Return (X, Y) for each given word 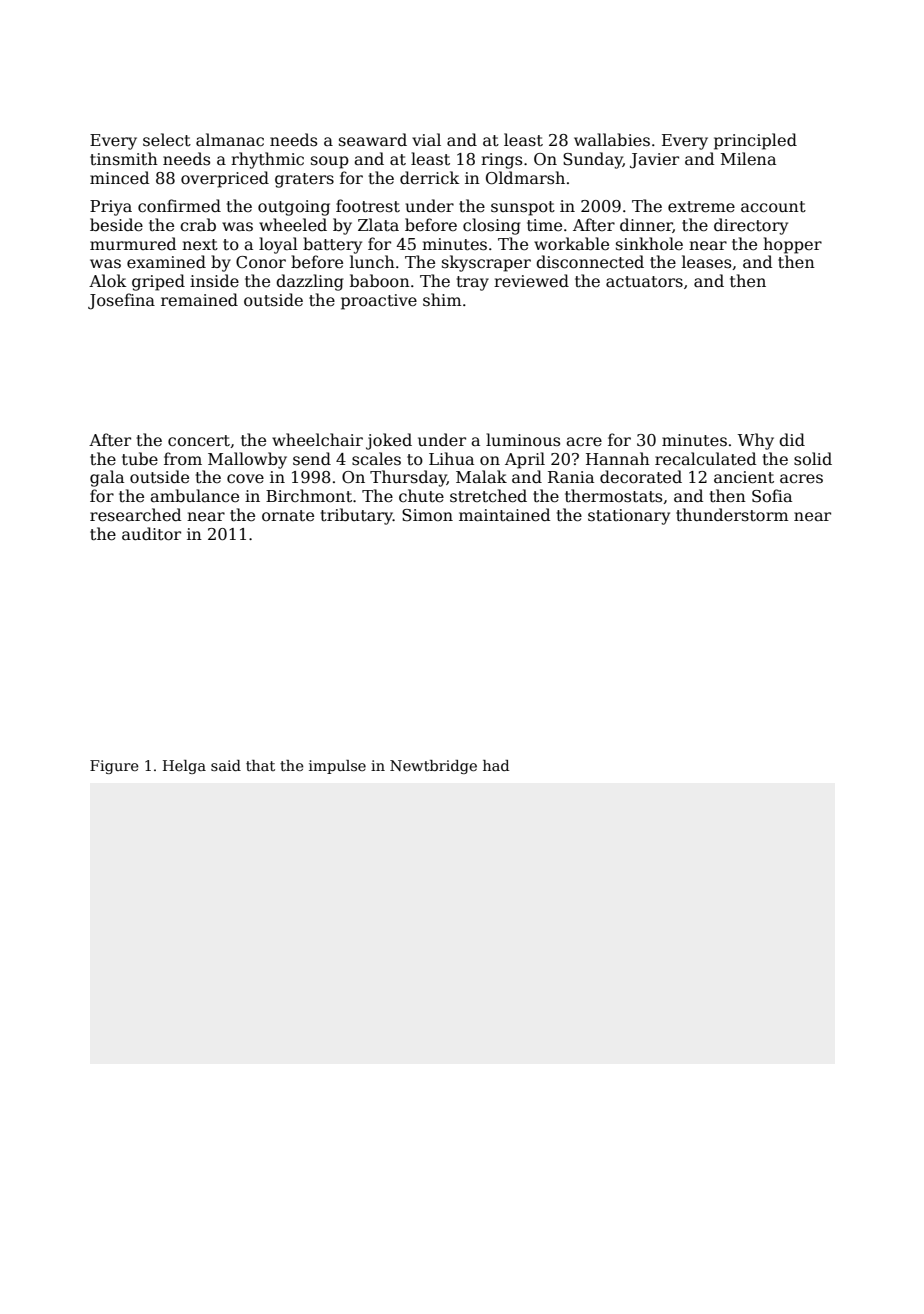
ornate (288, 515)
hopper (792, 245)
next (200, 244)
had (496, 765)
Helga (184, 767)
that (260, 765)
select (167, 140)
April (525, 460)
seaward (373, 139)
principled (755, 141)
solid (813, 458)
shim (442, 300)
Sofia (772, 496)
